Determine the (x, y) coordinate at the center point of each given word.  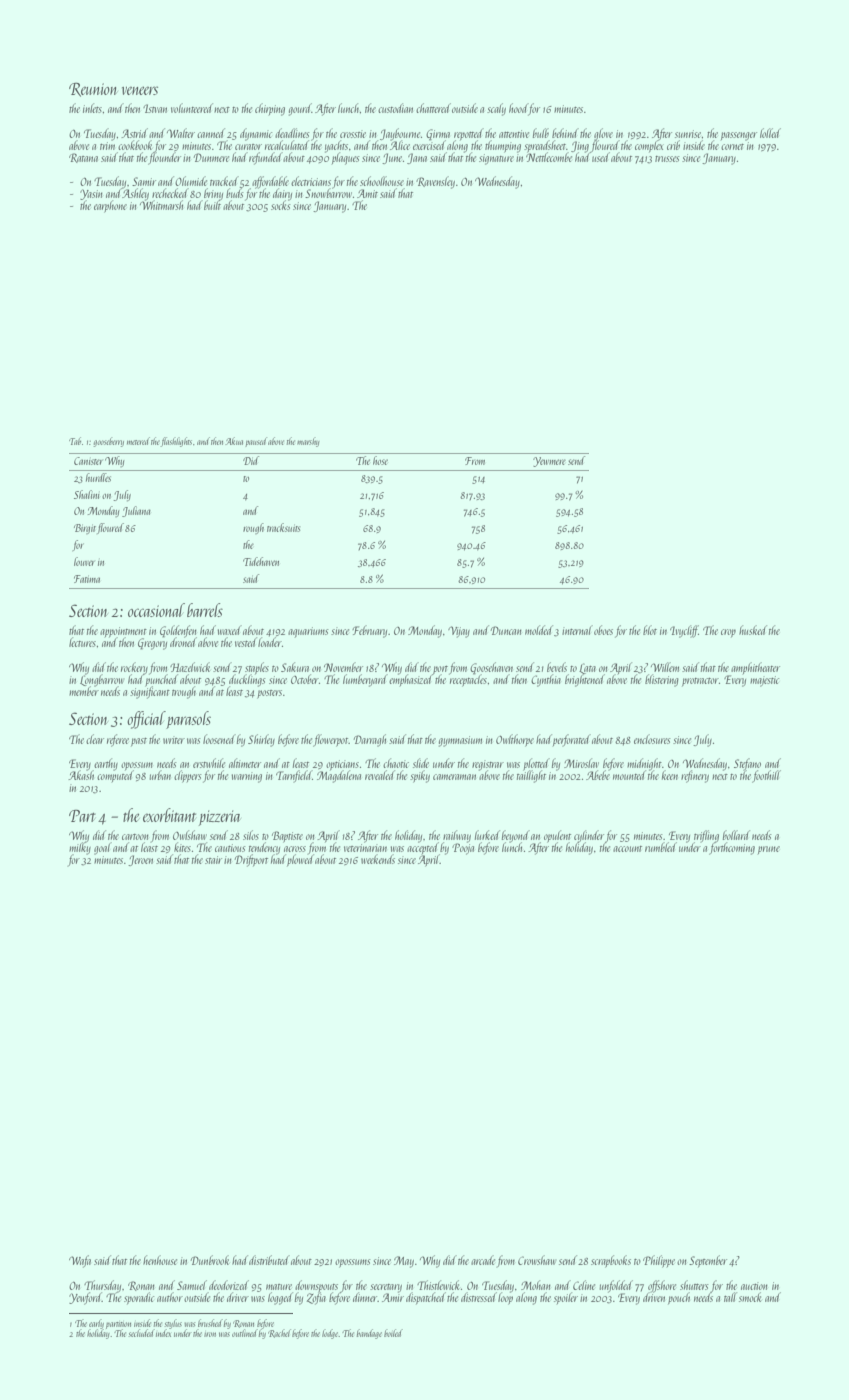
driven (654, 1297)
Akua (234, 441)
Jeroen (140, 860)
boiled (393, 1333)
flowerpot (331, 740)
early (96, 1324)
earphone (110, 206)
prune (769, 850)
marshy (308, 442)
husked (753, 630)
